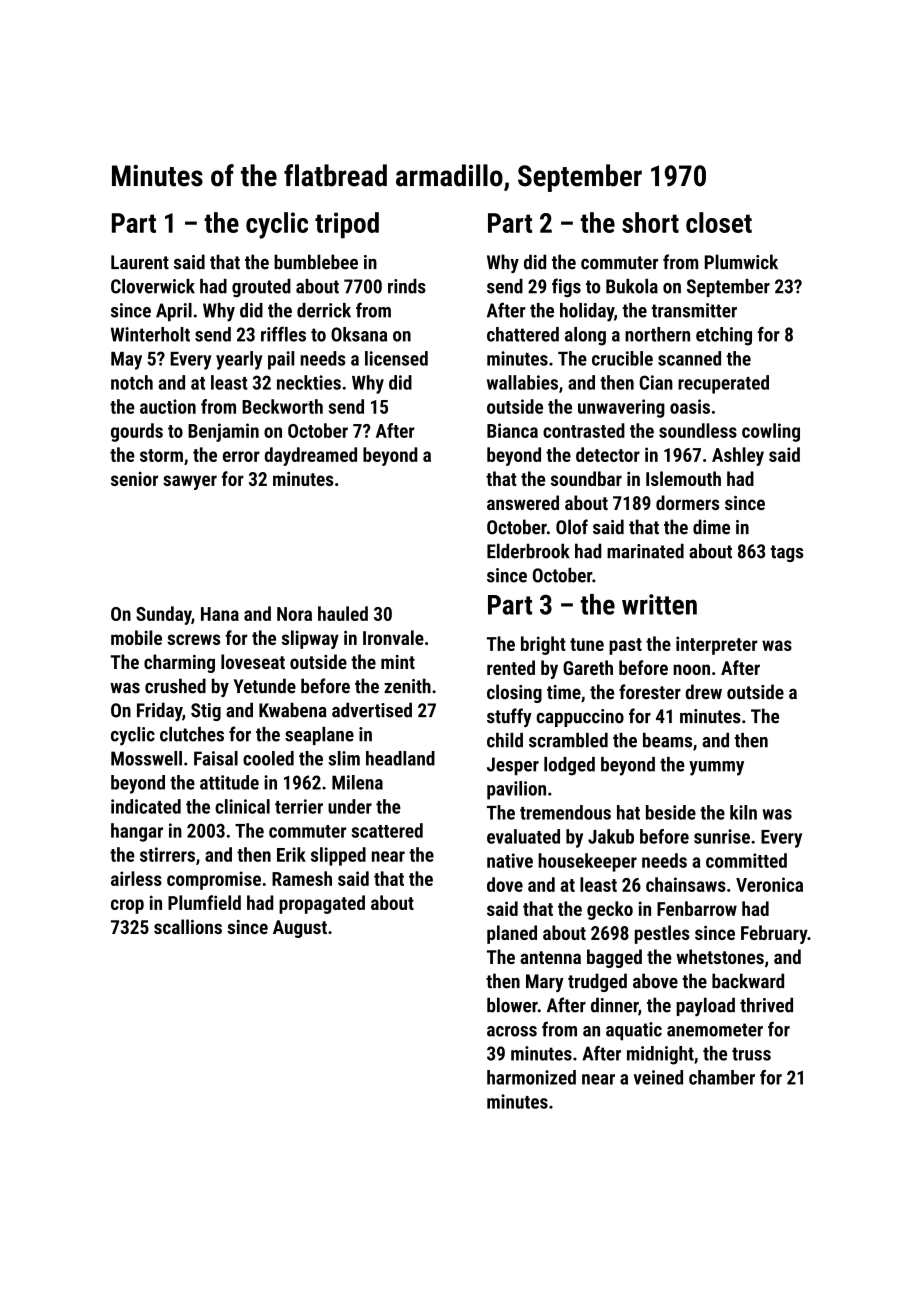 The height and width of the screenshot is (1311, 924). Describe the element at coordinates (722, 1077) in the screenshot. I see `chamber` at that location.
